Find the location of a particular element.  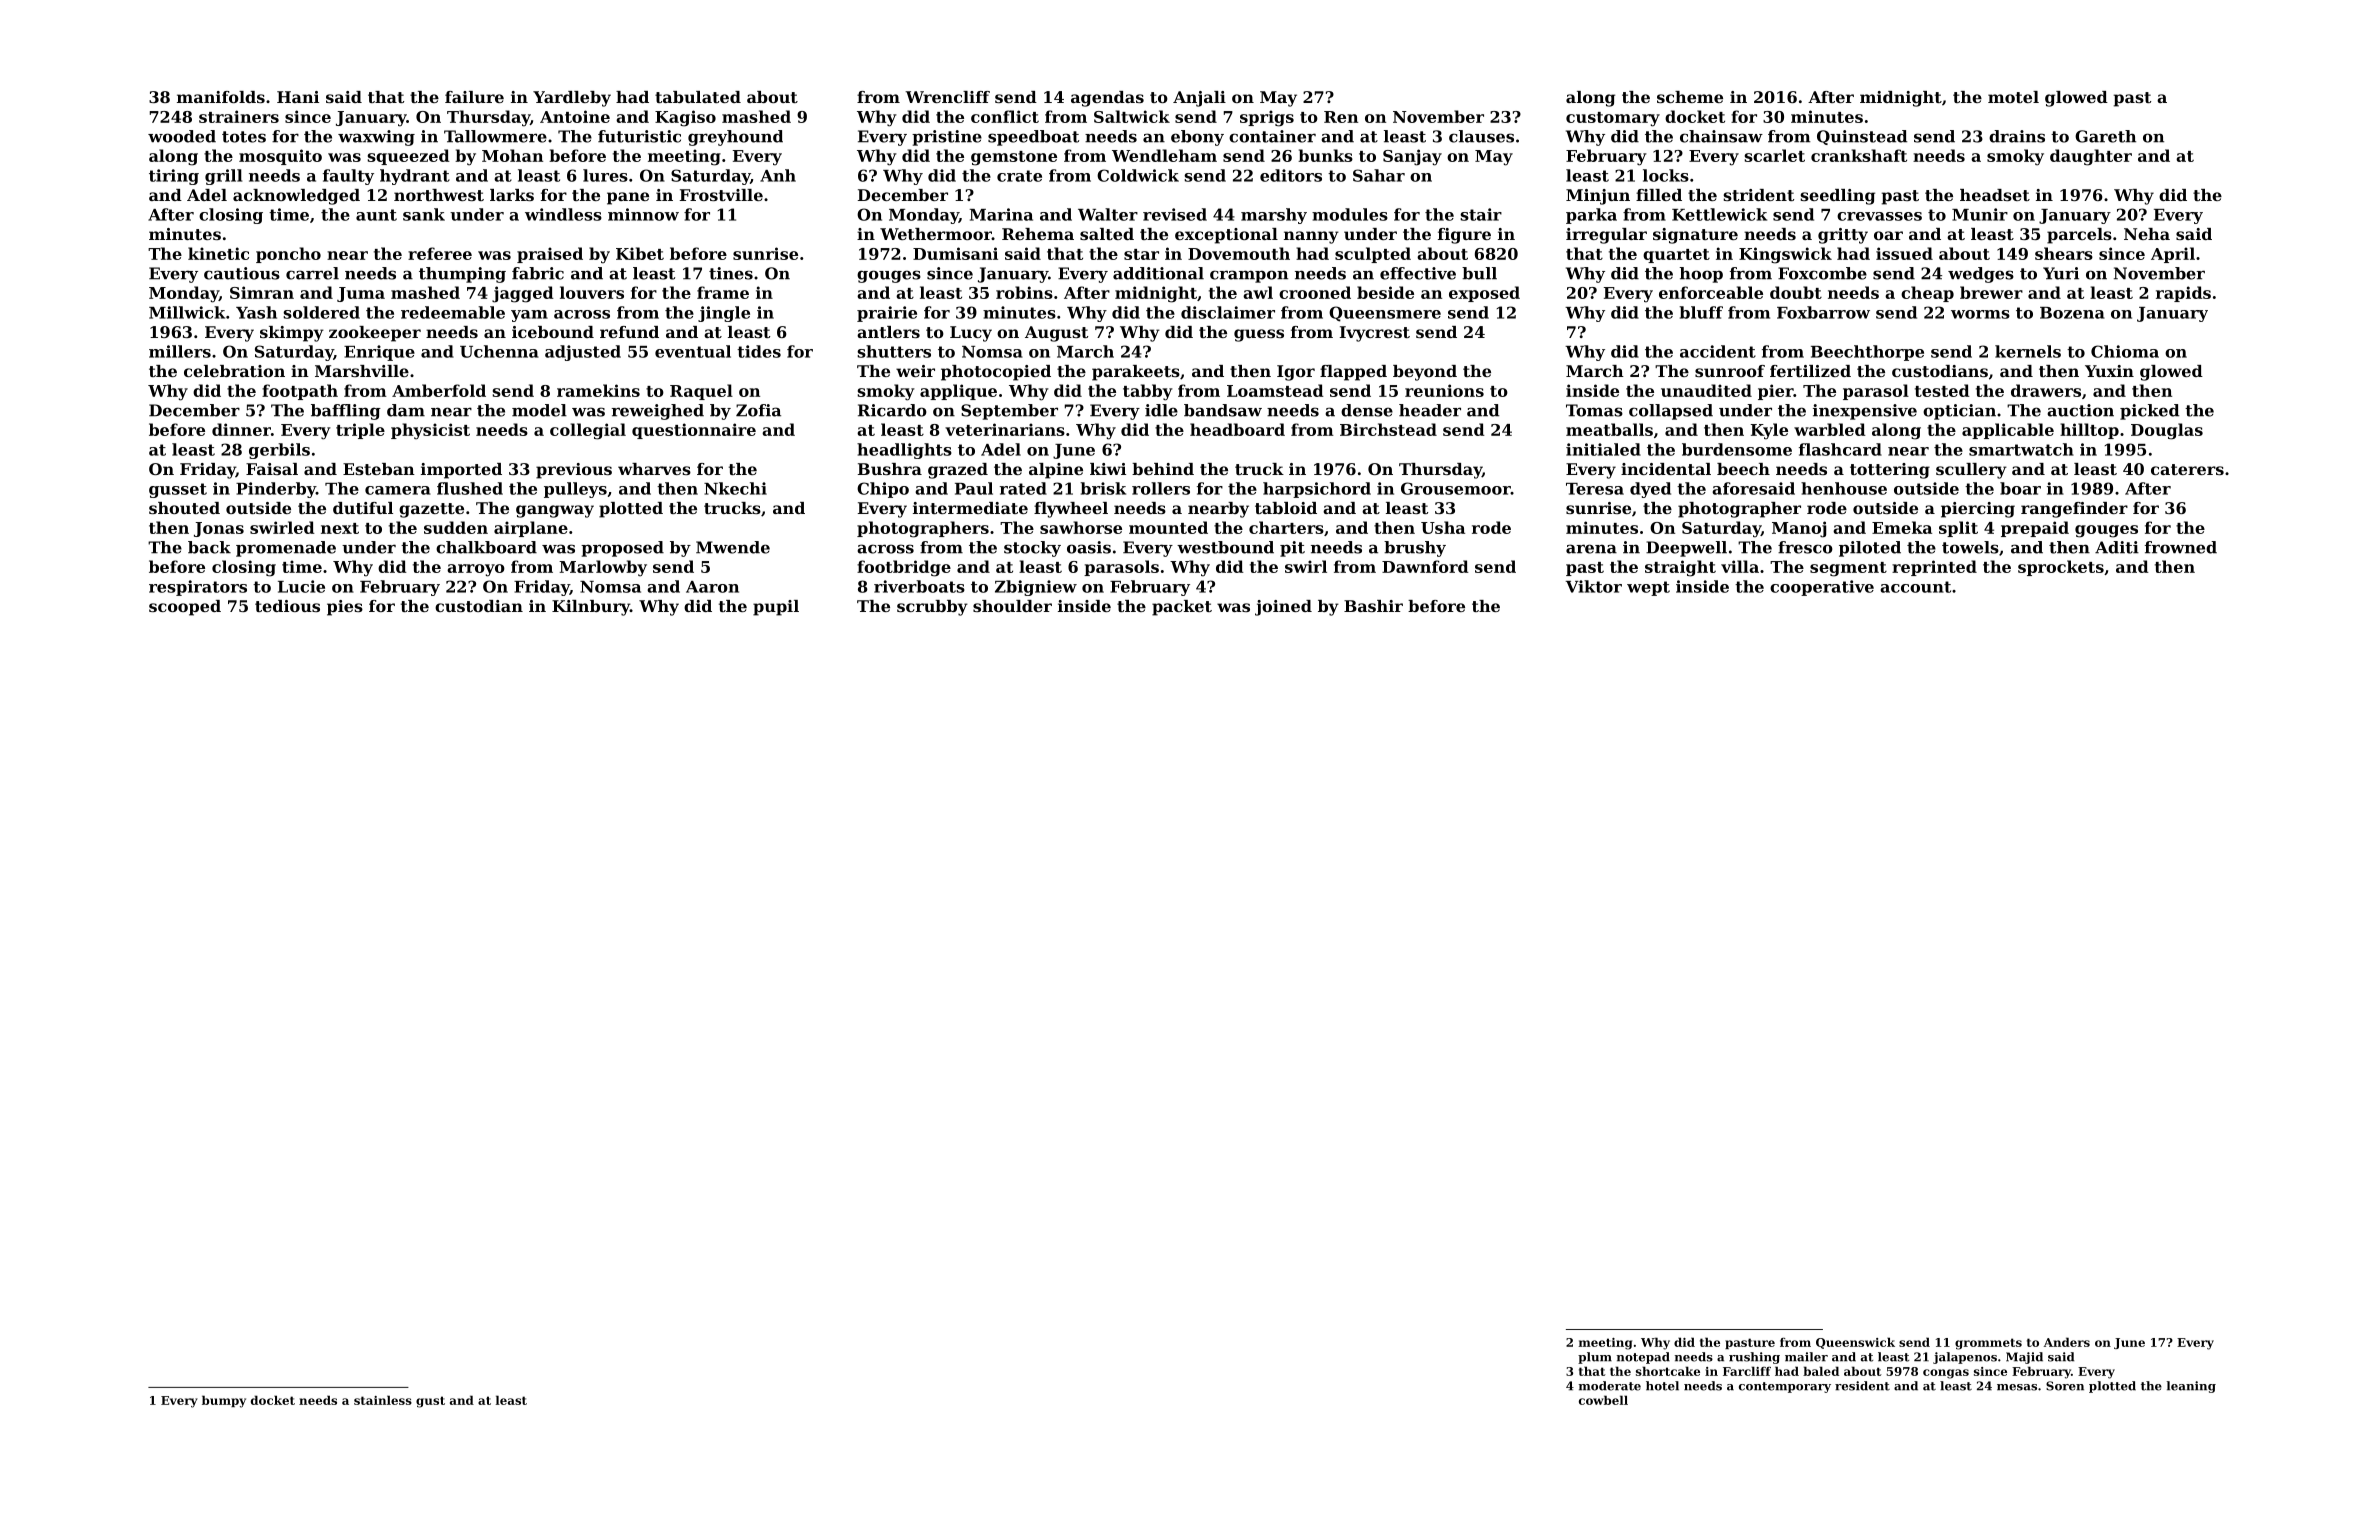

bumpy is located at coordinates (224, 1401).
